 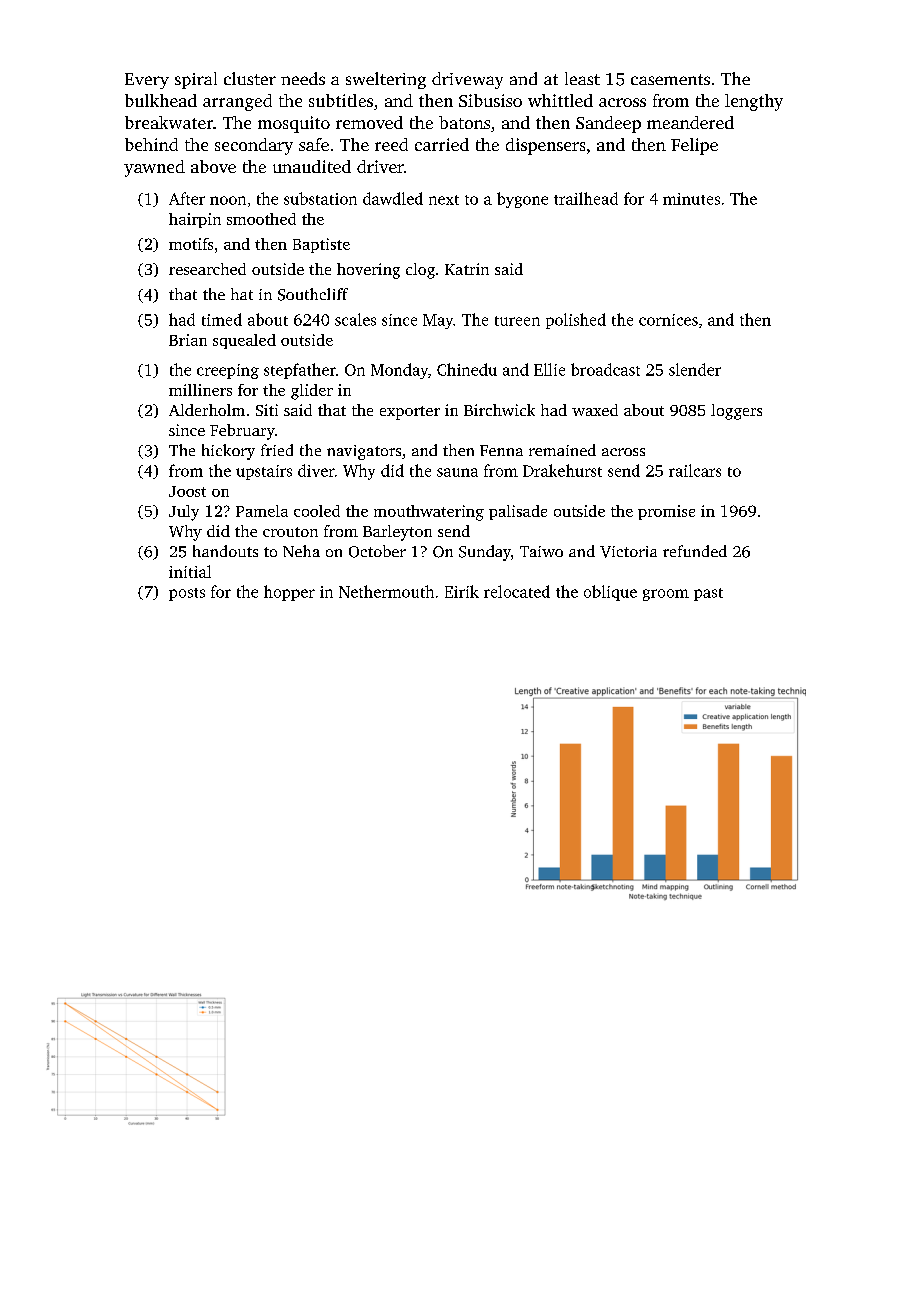 What do you see at coordinates (670, 79) in the page?
I see `casements` at bounding box center [670, 79].
